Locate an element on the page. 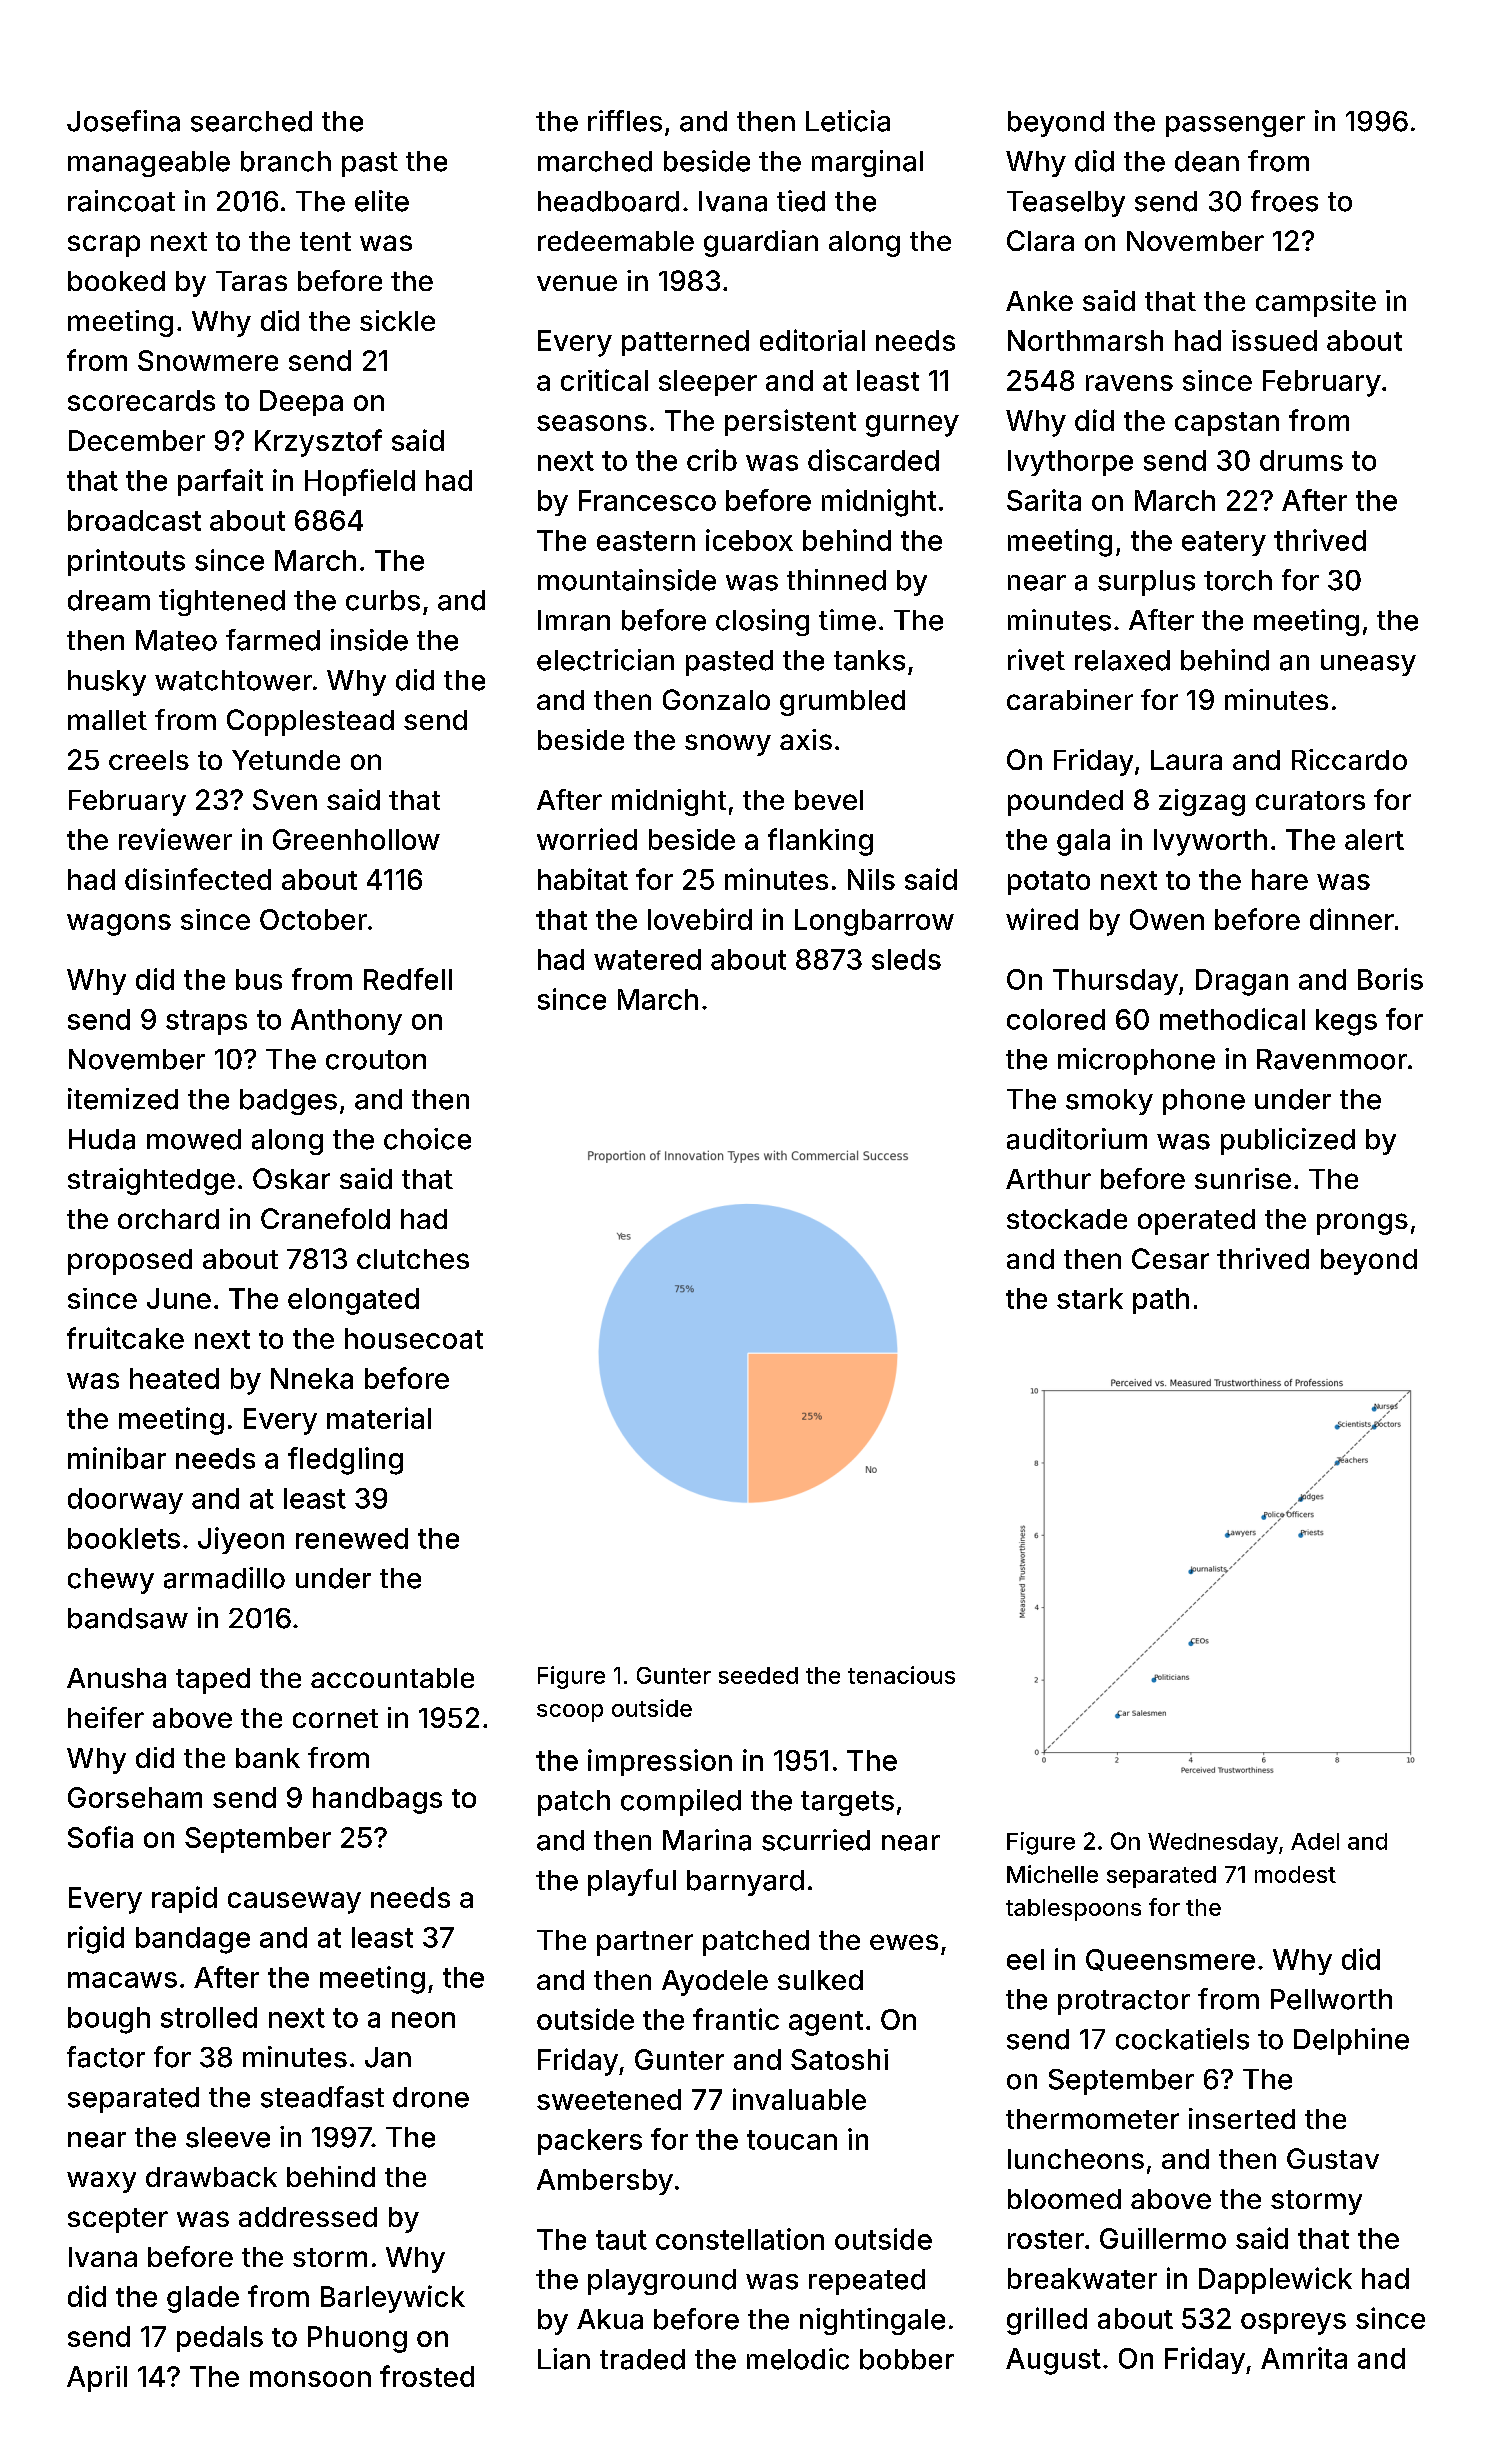 This page has width=1496, height=2464. elite is located at coordinates (382, 201).
